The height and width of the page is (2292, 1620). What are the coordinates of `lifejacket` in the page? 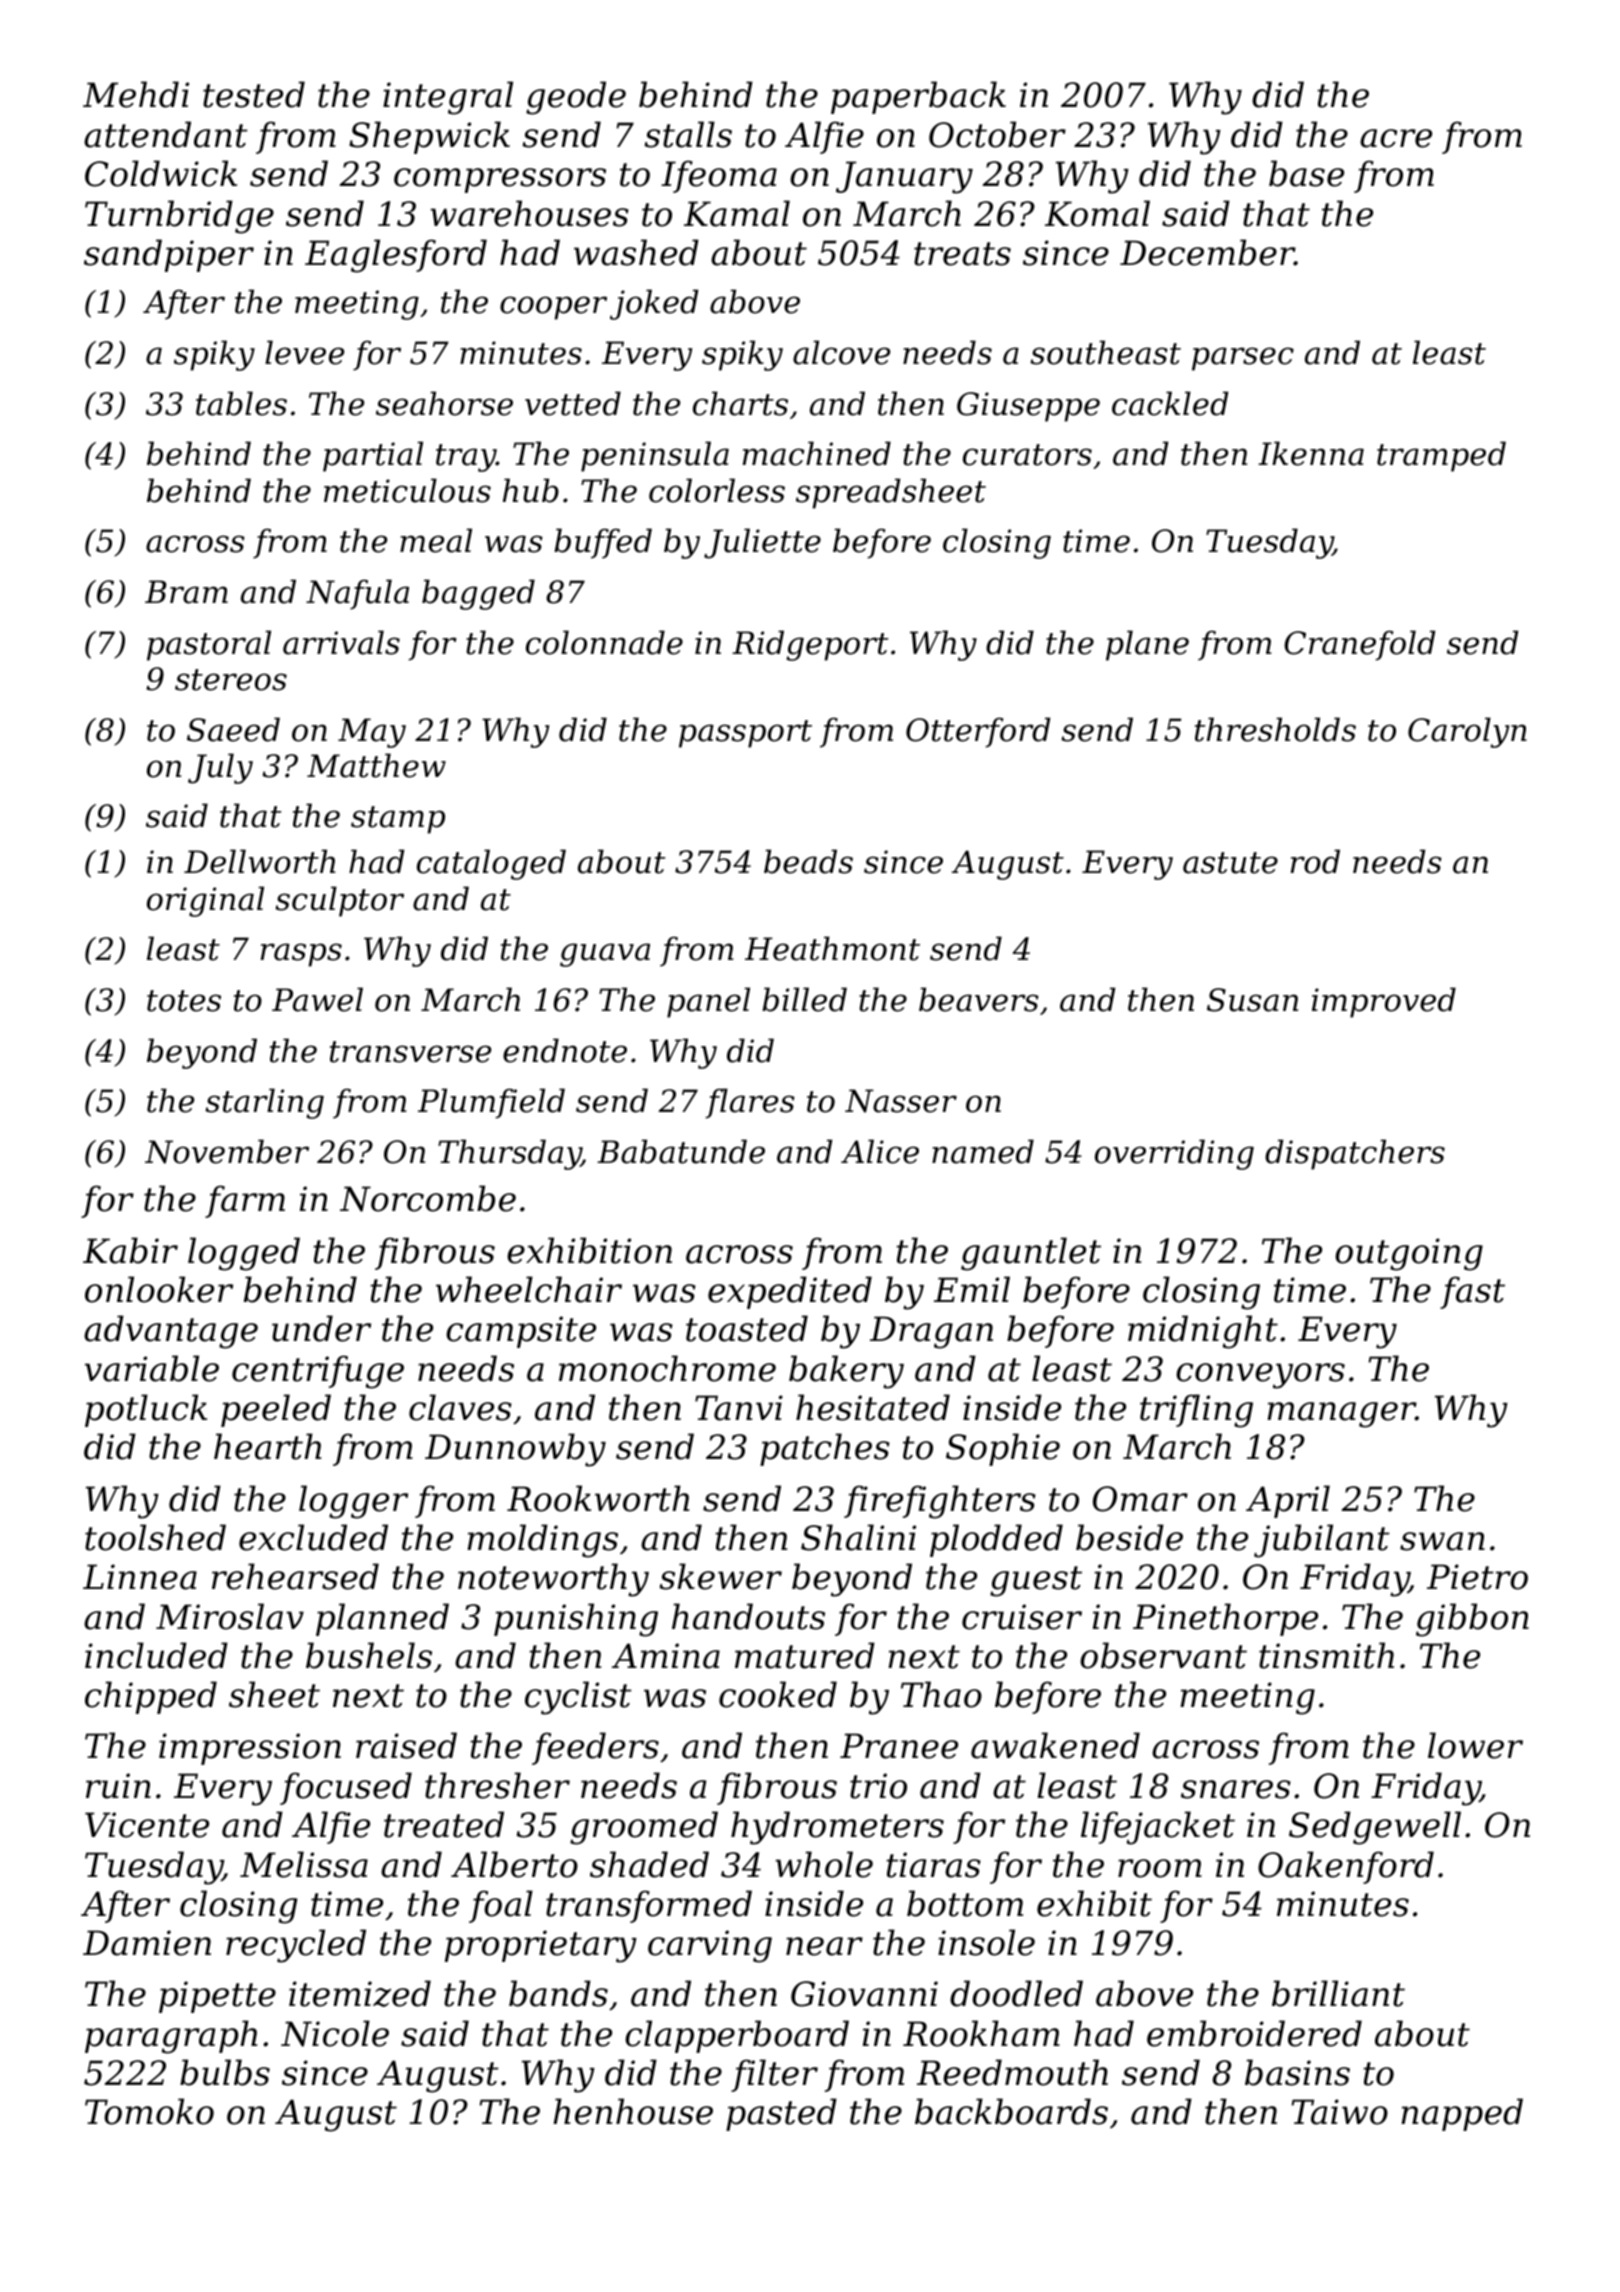 It's located at (1158, 1828).
